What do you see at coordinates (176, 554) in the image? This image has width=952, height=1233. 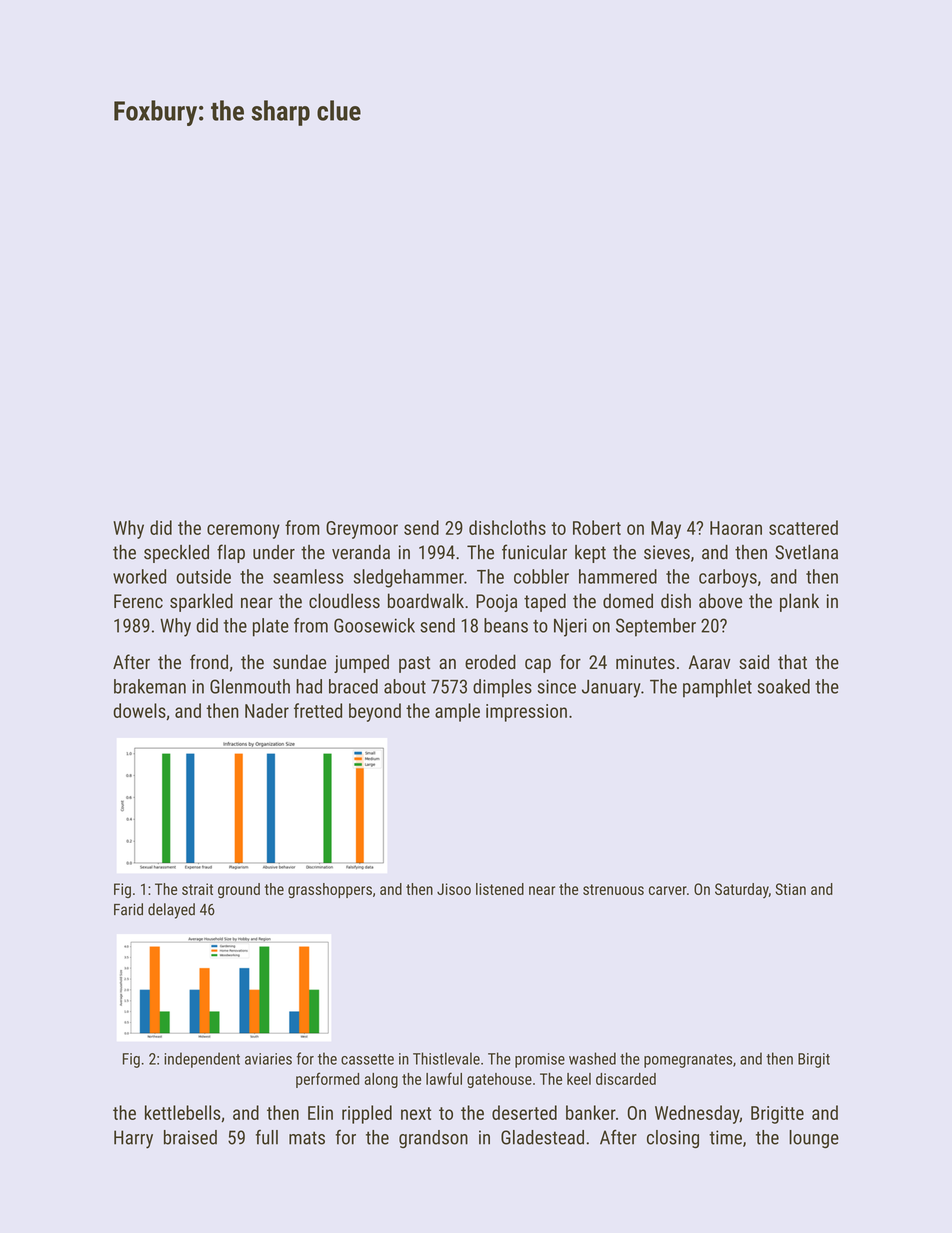 I see `speckled` at bounding box center [176, 554].
